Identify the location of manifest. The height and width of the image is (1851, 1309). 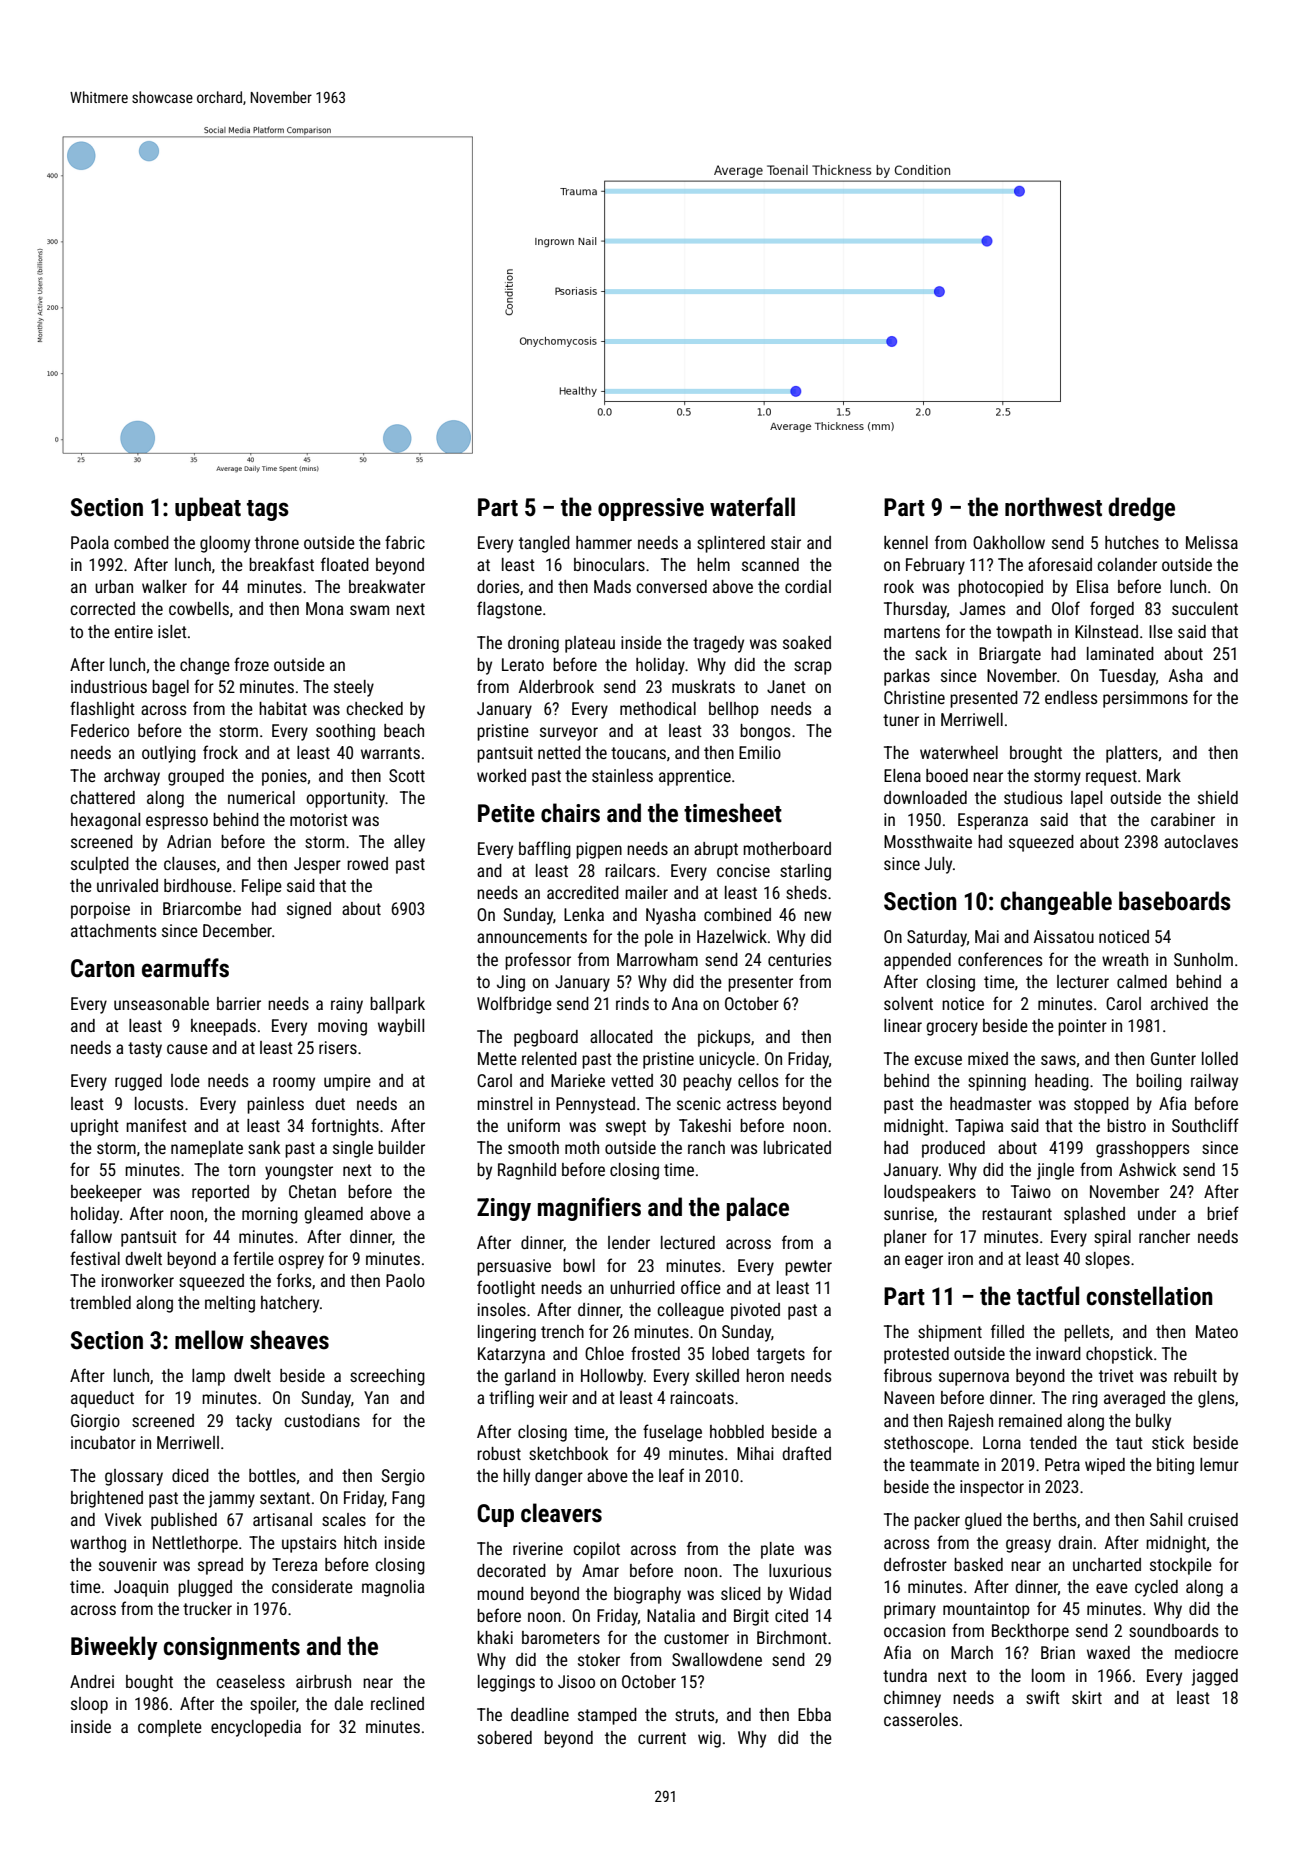
(156, 1125).
